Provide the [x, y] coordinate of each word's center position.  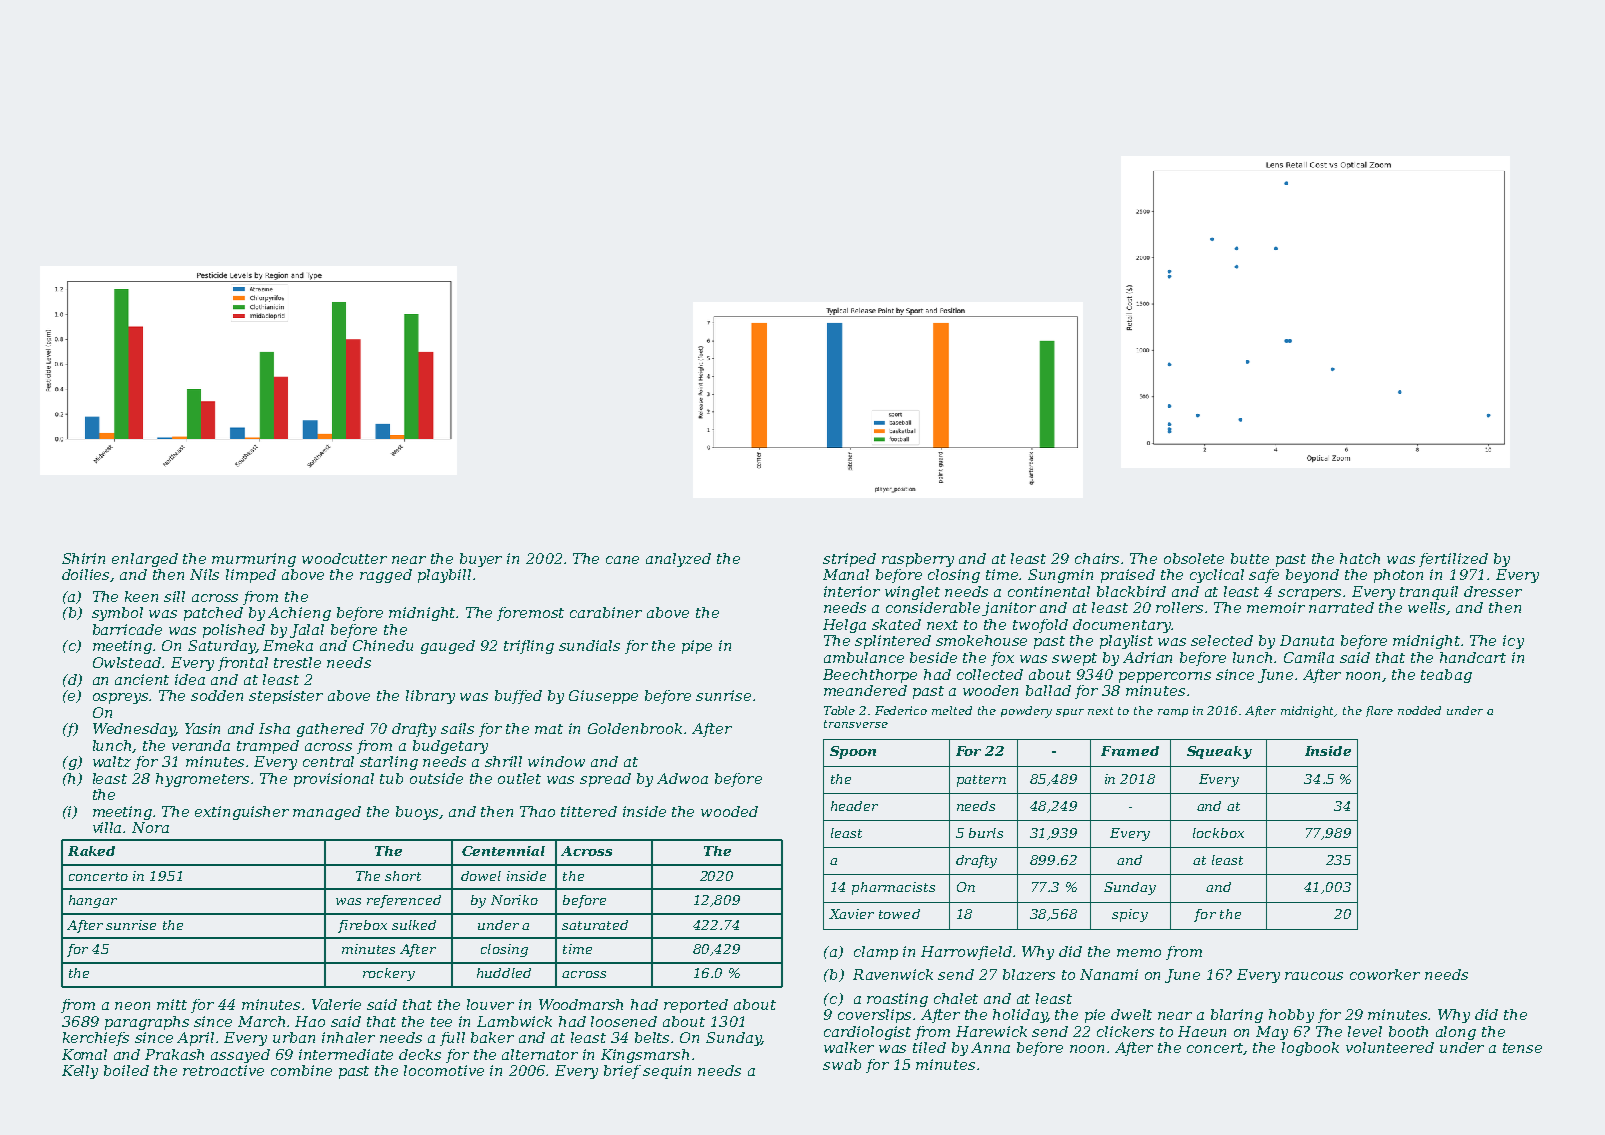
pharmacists [893, 888]
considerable [933, 607]
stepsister [286, 697]
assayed [240, 1056]
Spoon [853, 752]
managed [327, 813]
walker [849, 1047]
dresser [1493, 591]
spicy [1130, 915]
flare [1379, 711]
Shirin [83, 558]
